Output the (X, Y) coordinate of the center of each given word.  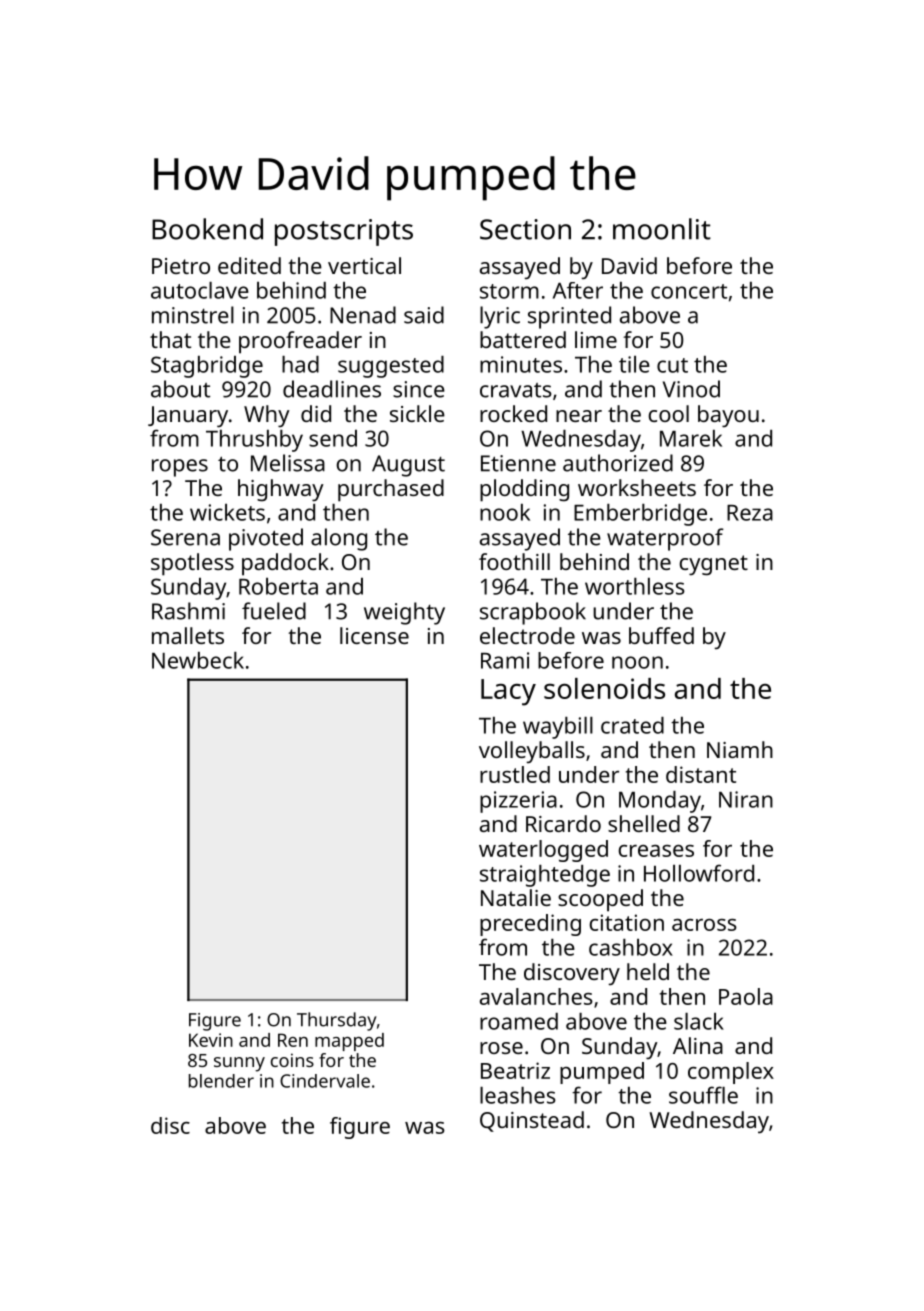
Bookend (207, 229)
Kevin (211, 1040)
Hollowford (699, 873)
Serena (185, 537)
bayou (728, 416)
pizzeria (518, 802)
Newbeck (198, 660)
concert (689, 291)
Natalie (516, 897)
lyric (500, 317)
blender (221, 1081)
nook (505, 512)
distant (701, 774)
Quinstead (532, 1121)
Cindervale (325, 1081)
